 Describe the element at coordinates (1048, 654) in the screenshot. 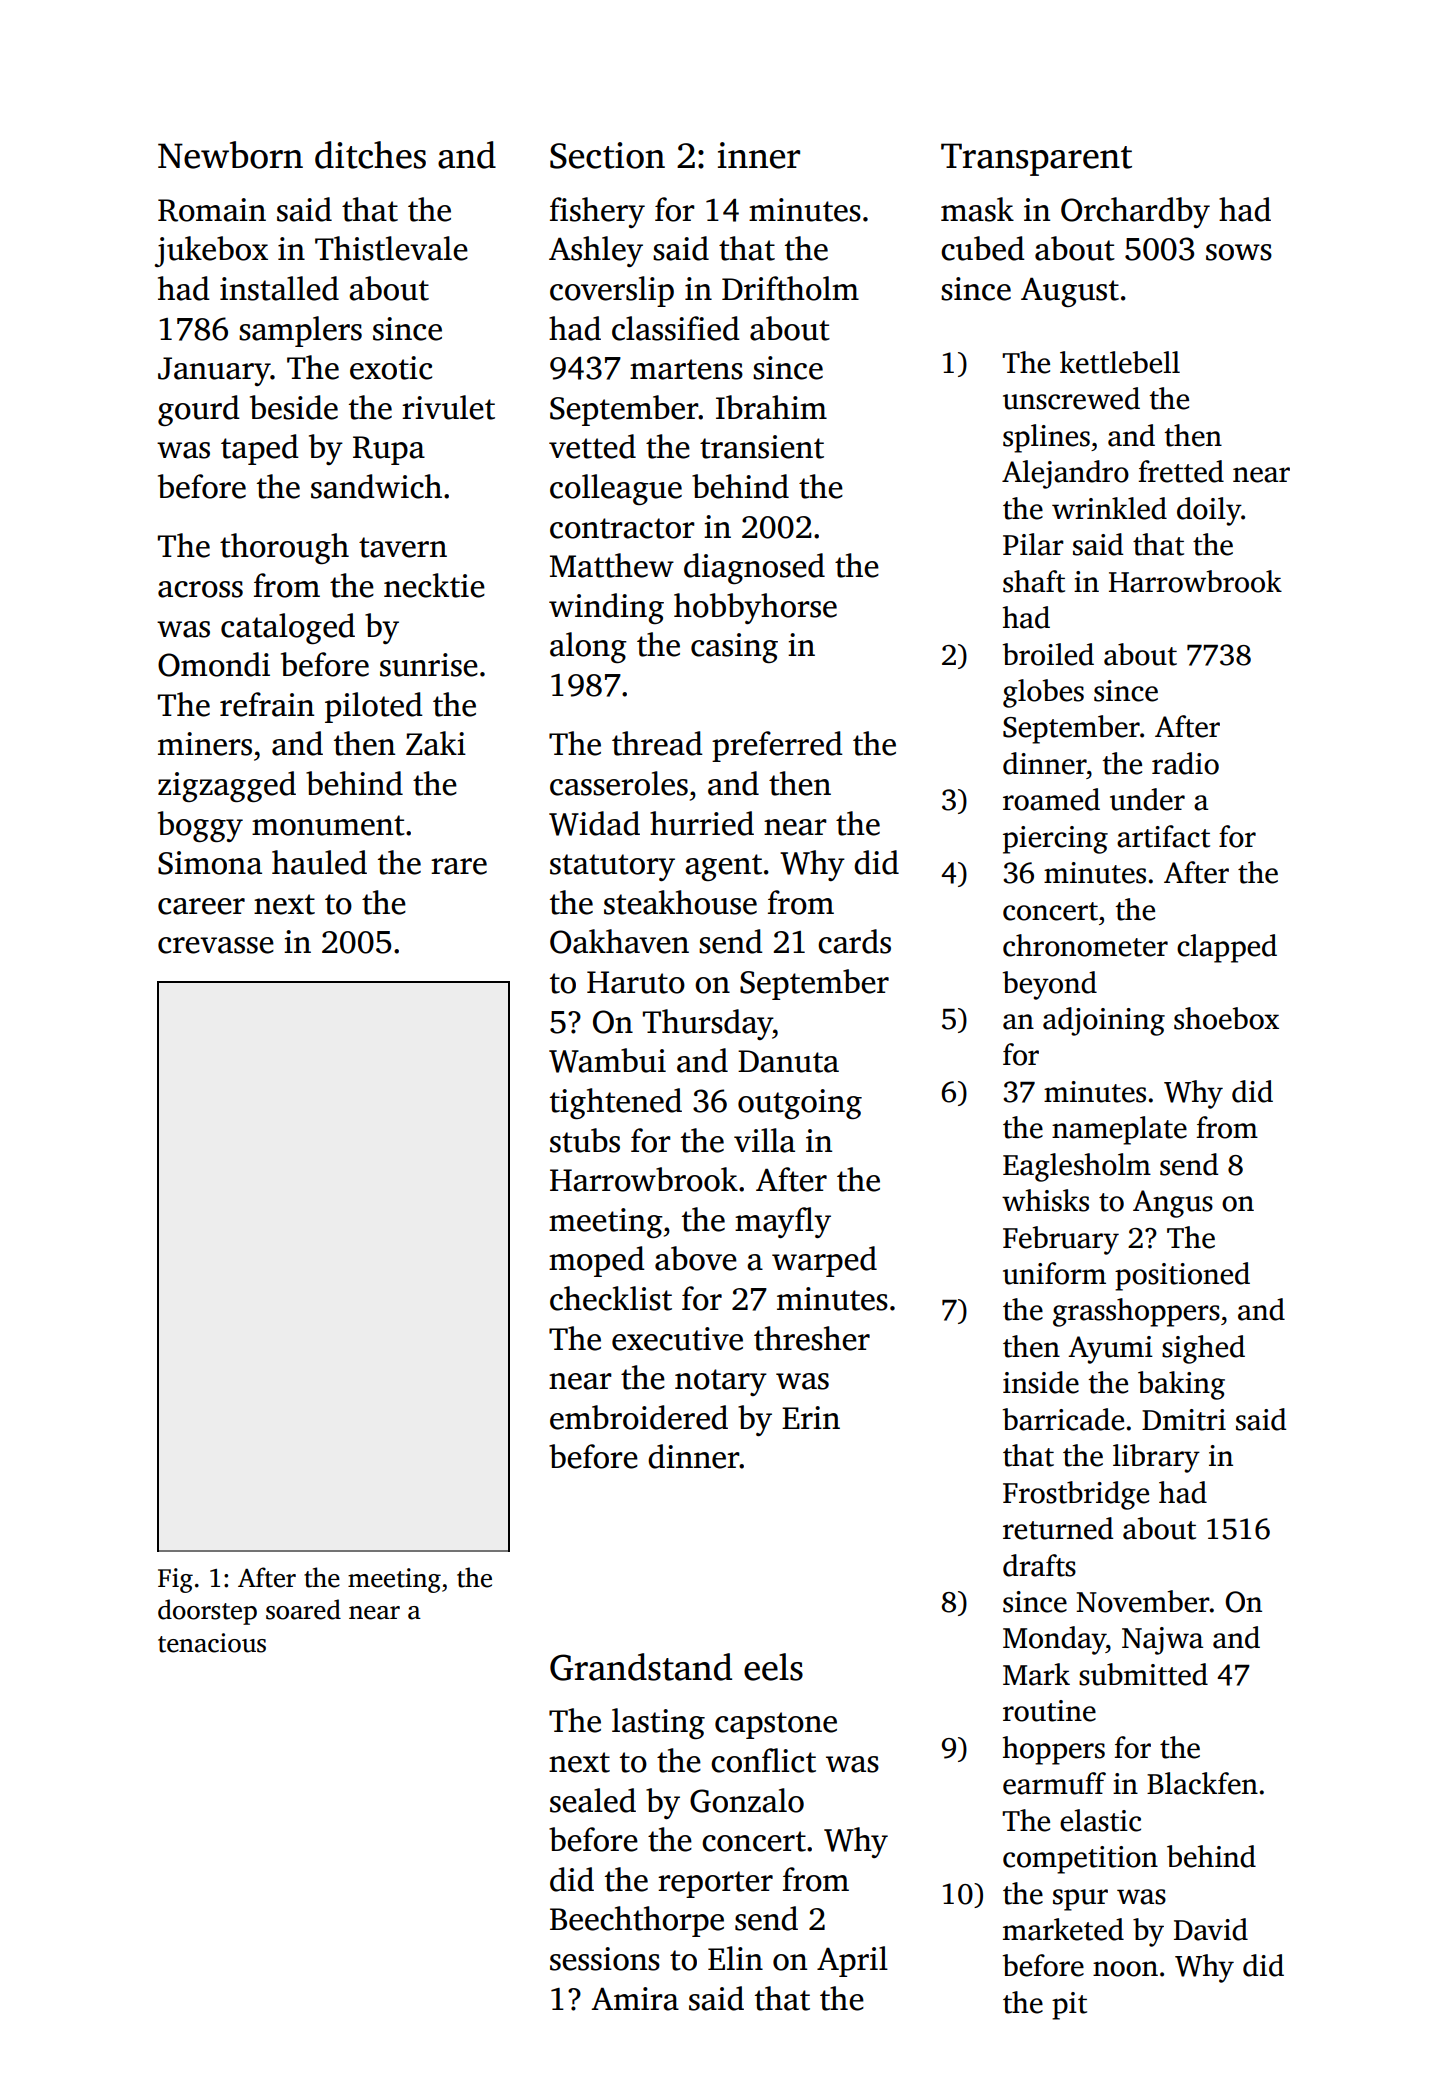

I see `broiled` at that location.
